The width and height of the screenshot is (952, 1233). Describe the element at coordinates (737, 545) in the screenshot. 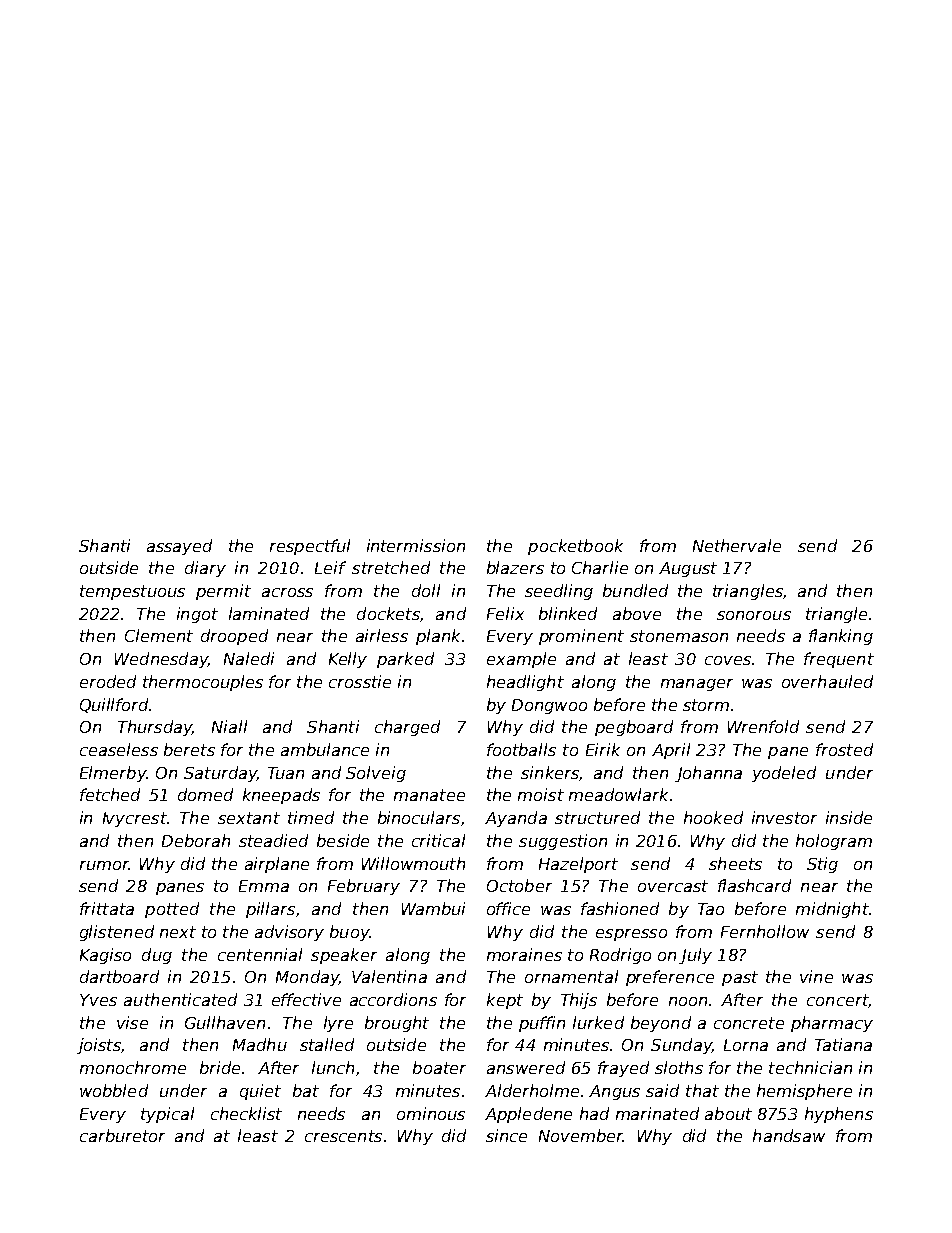

I see `Nethervale` at that location.
